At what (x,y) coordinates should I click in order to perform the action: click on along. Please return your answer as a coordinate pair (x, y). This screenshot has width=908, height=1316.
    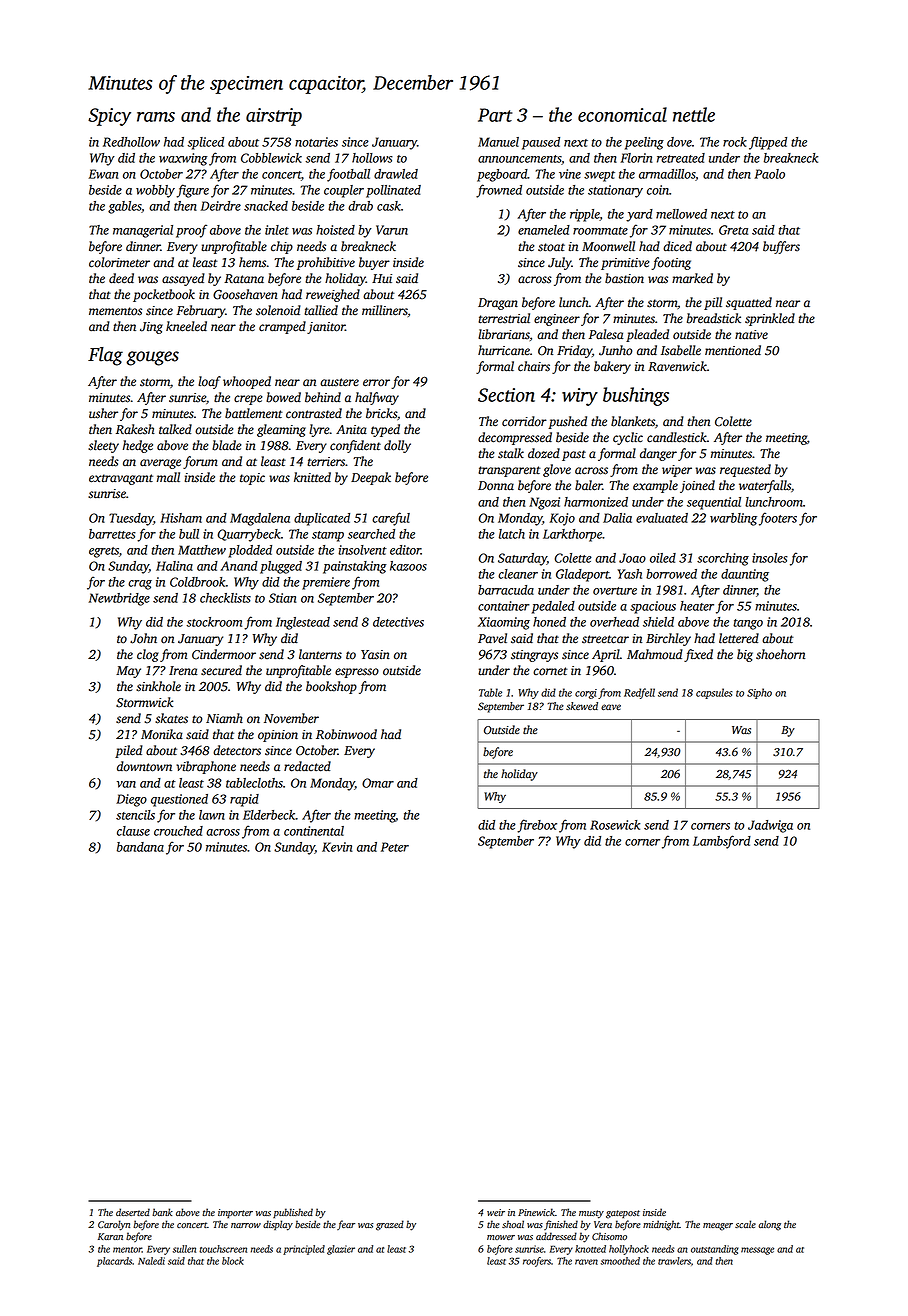
    Looking at the image, I should click on (769, 1225).
